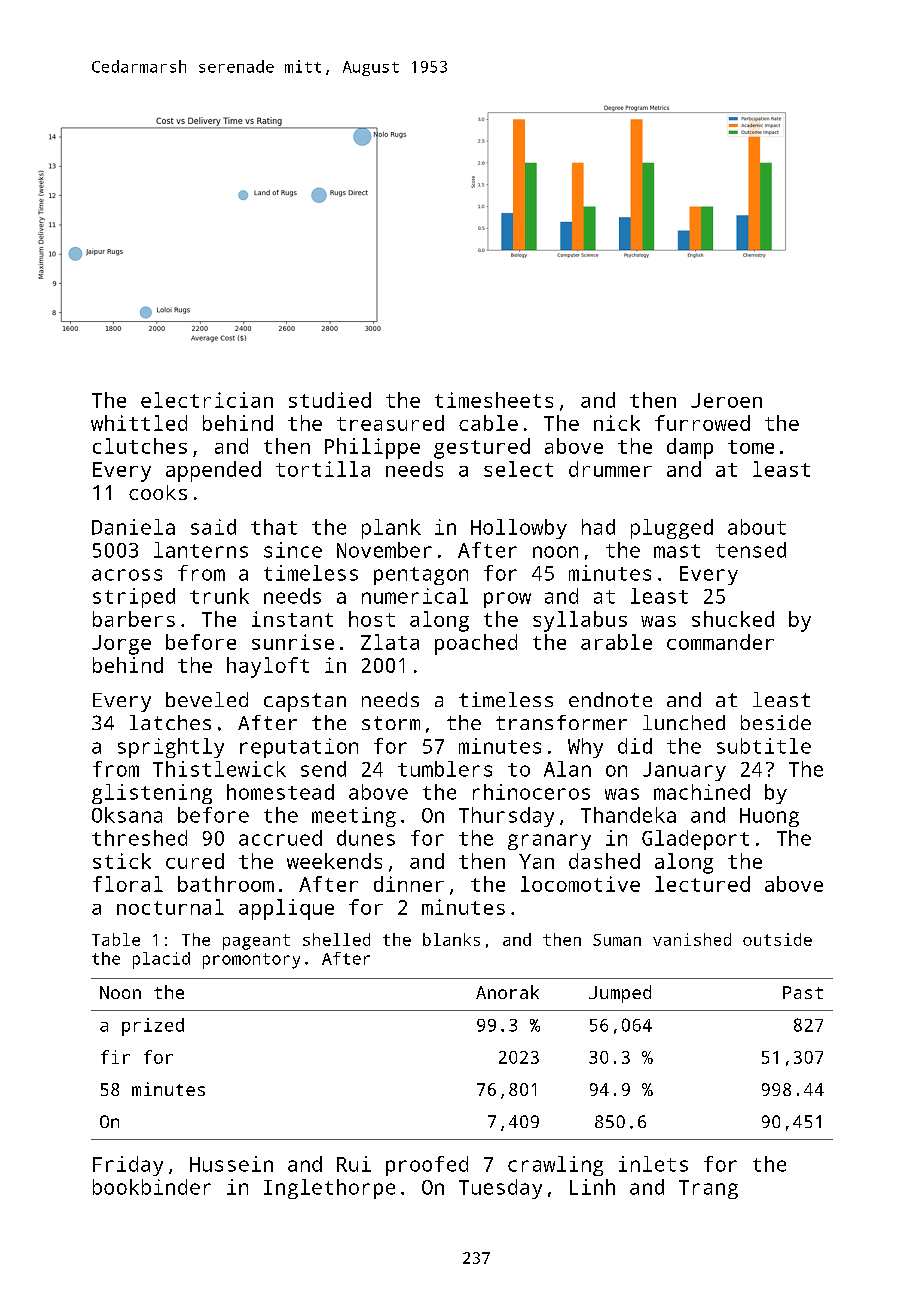 Image resolution: width=924 pixels, height=1314 pixels. Describe the element at coordinates (567, 769) in the screenshot. I see `Alan` at that location.
